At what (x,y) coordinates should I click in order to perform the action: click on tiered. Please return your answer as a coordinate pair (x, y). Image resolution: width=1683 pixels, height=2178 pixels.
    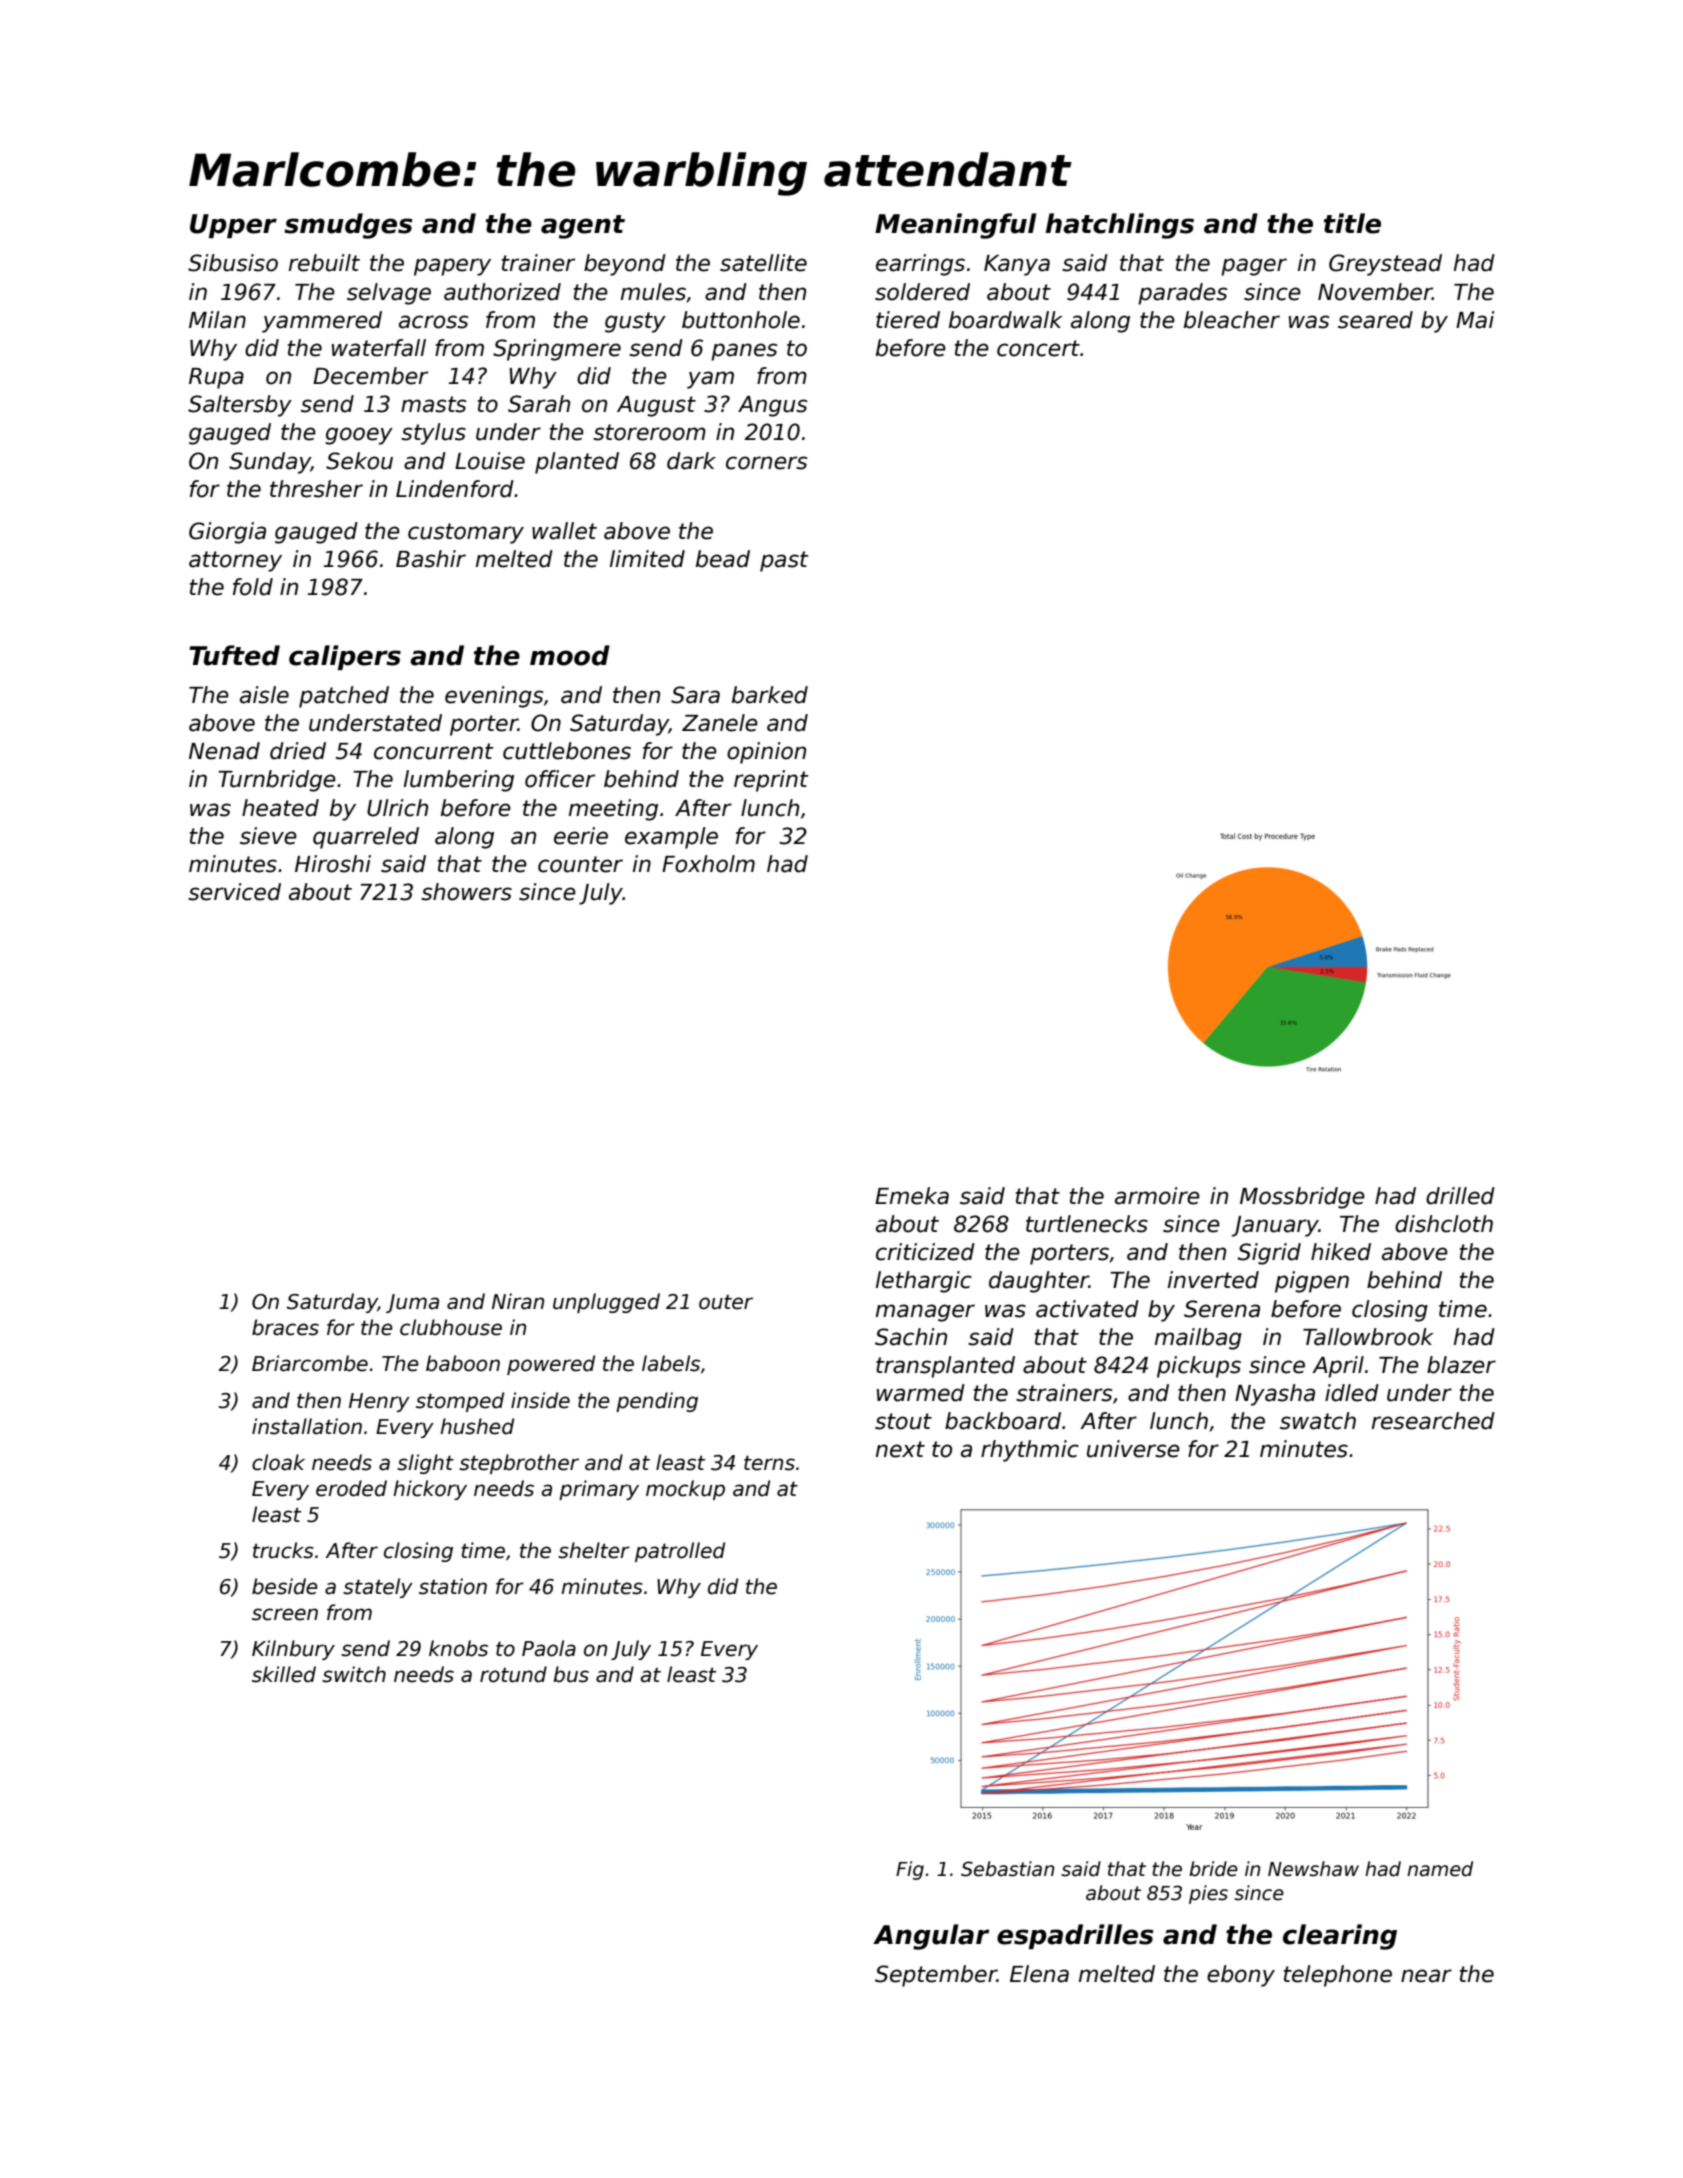
    Looking at the image, I should click on (908, 320).
